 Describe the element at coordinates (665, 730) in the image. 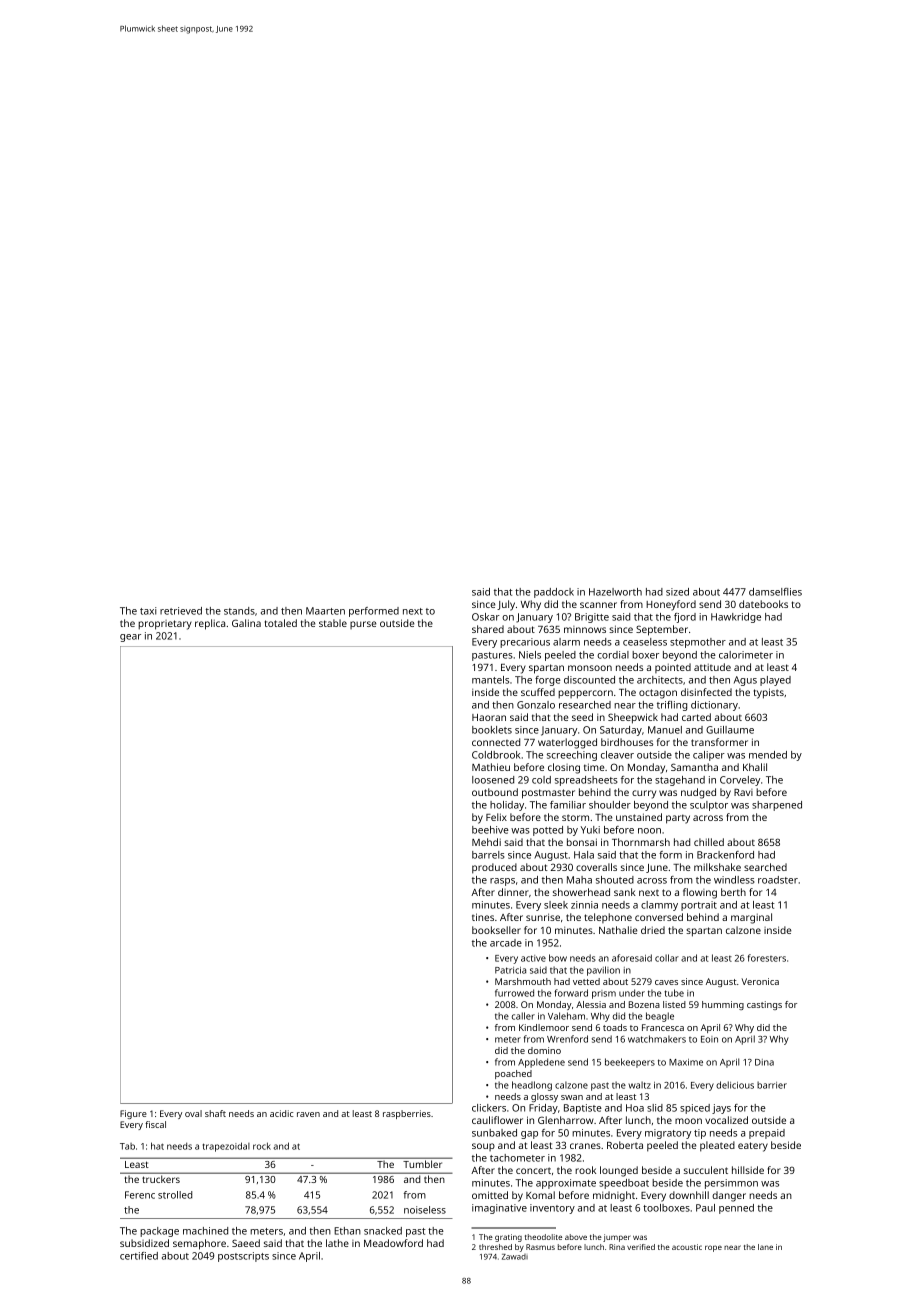

I see `Manuel` at that location.
